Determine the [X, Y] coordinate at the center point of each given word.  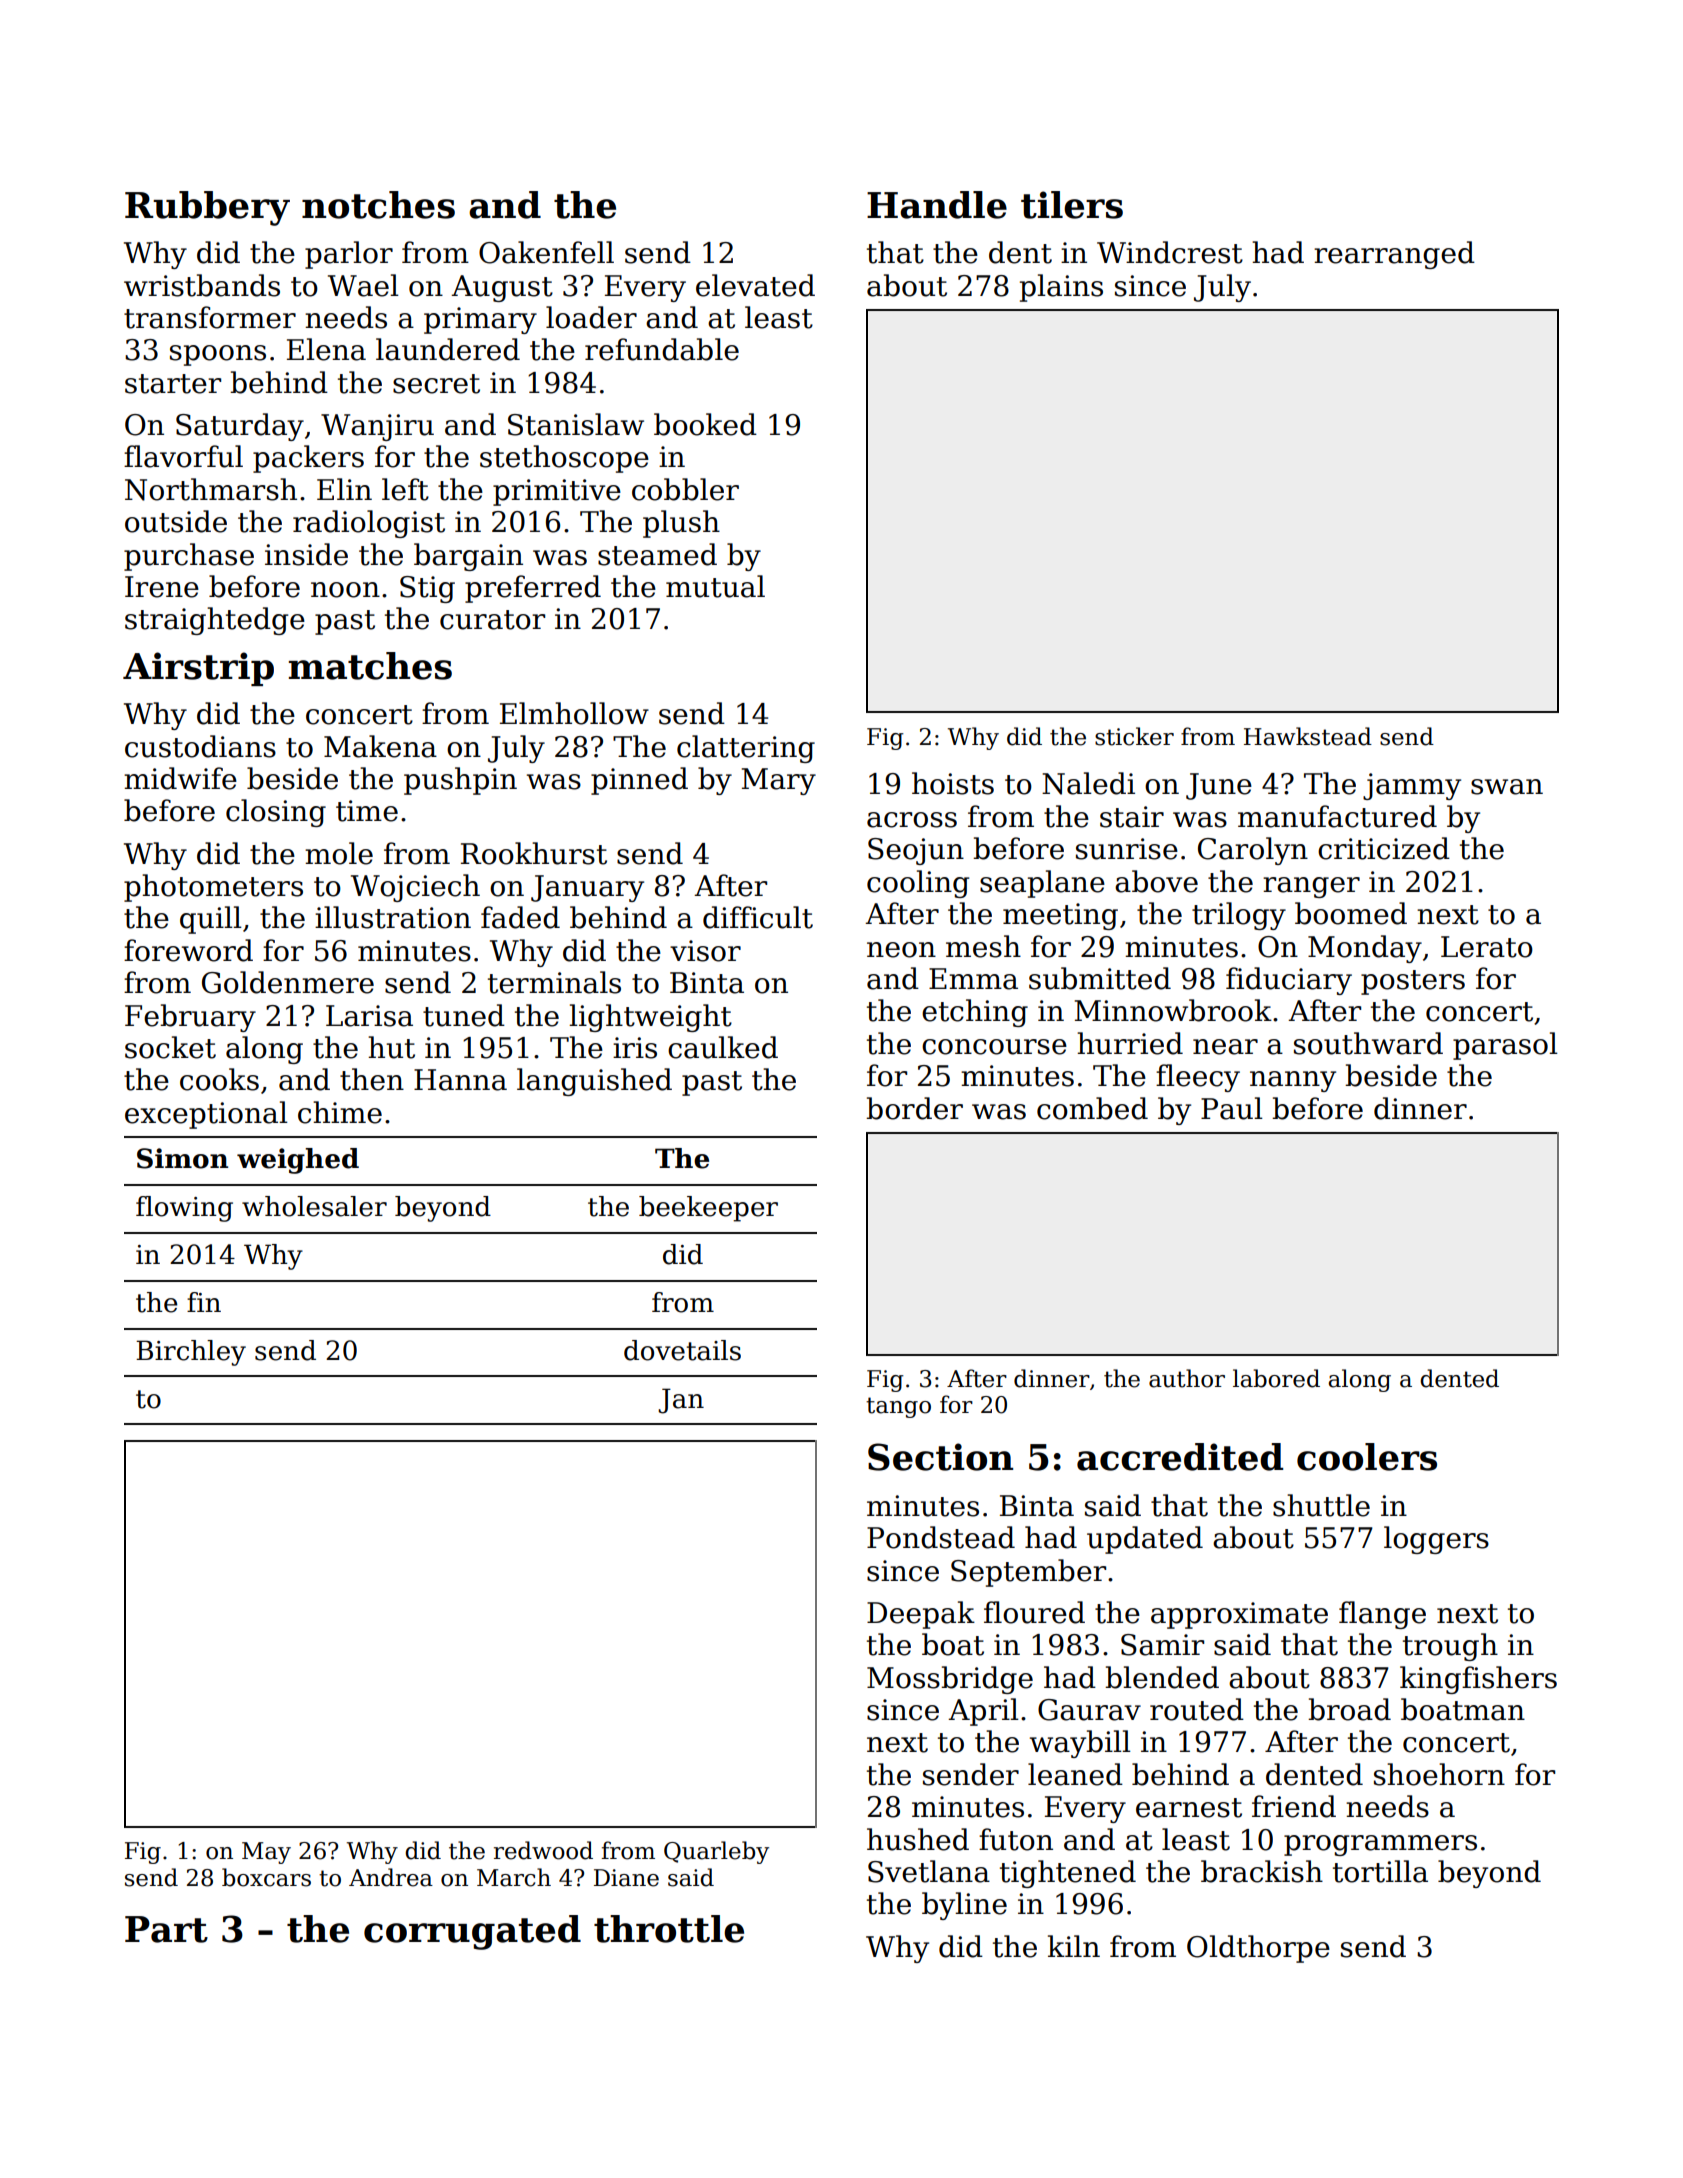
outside [176, 521]
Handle [937, 205]
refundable [662, 349]
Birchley [191, 1353]
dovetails [682, 1350]
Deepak [921, 1615]
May [266, 1853]
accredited [1180, 1457]
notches [378, 205]
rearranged [1394, 255]
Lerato [1487, 947]
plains [1061, 288]
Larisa [369, 1016]
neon [901, 950]
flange [1382, 1615]
